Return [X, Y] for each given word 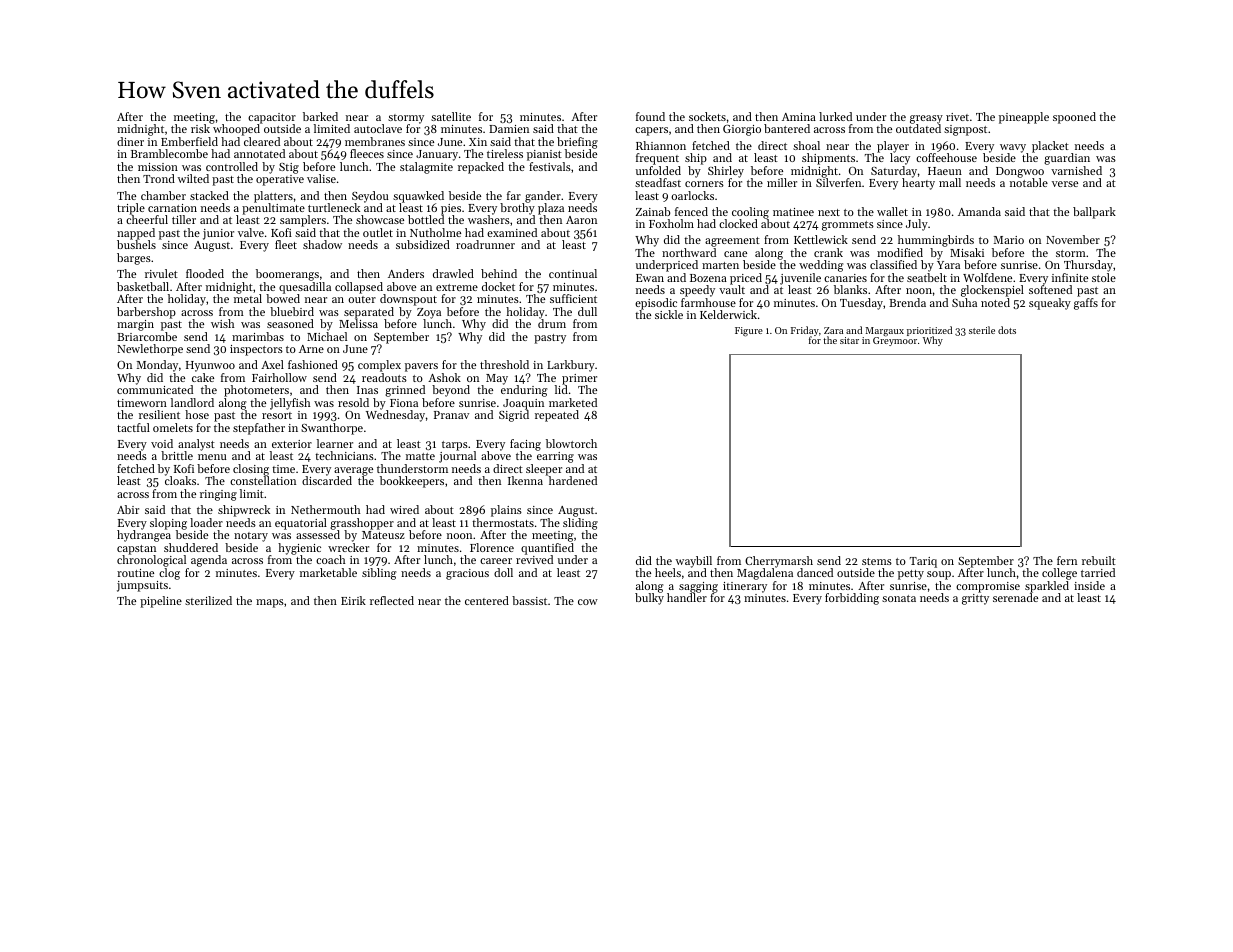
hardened [573, 480]
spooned [1074, 118]
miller [782, 182]
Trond [159, 178]
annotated [259, 153]
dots [1007, 330]
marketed [573, 402]
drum [552, 323]
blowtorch [571, 443]
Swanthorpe [332, 429]
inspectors [256, 350]
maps [270, 603]
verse [1065, 184]
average [353, 472]
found [650, 116]
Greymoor [895, 341]
